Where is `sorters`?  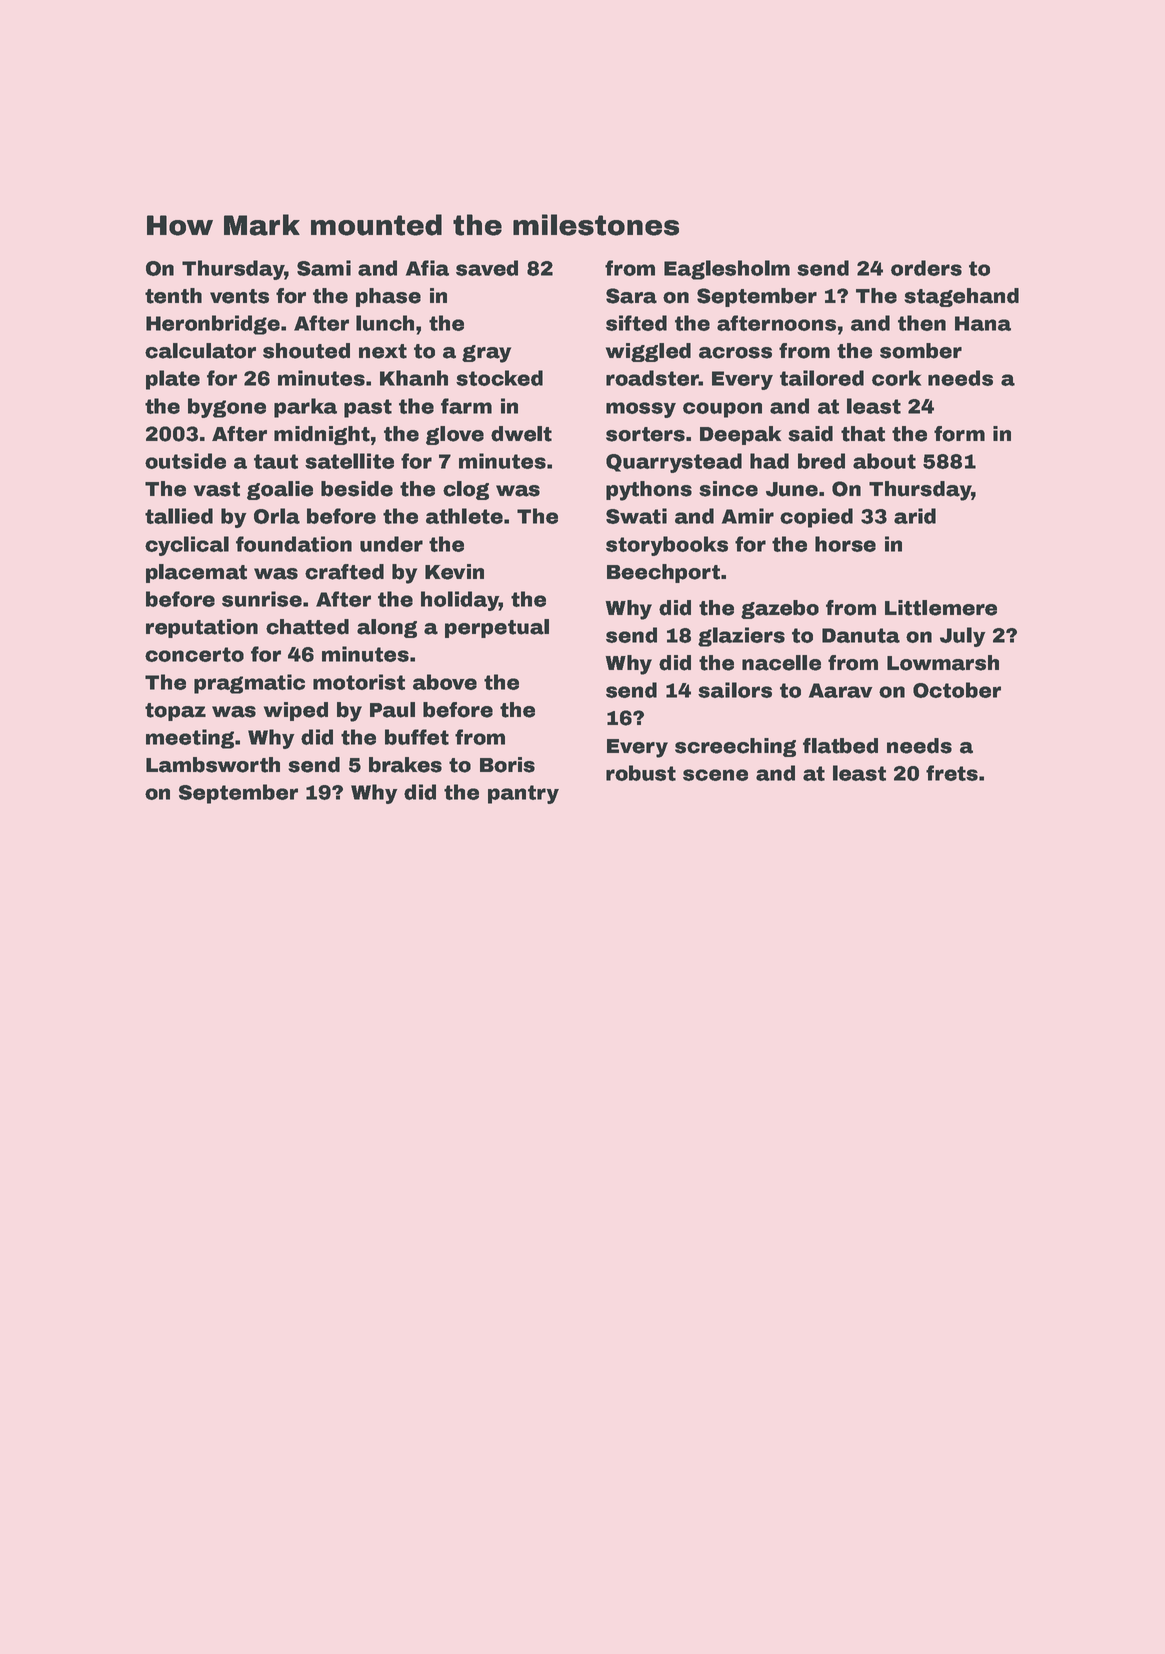 sorters is located at coordinates (645, 434).
